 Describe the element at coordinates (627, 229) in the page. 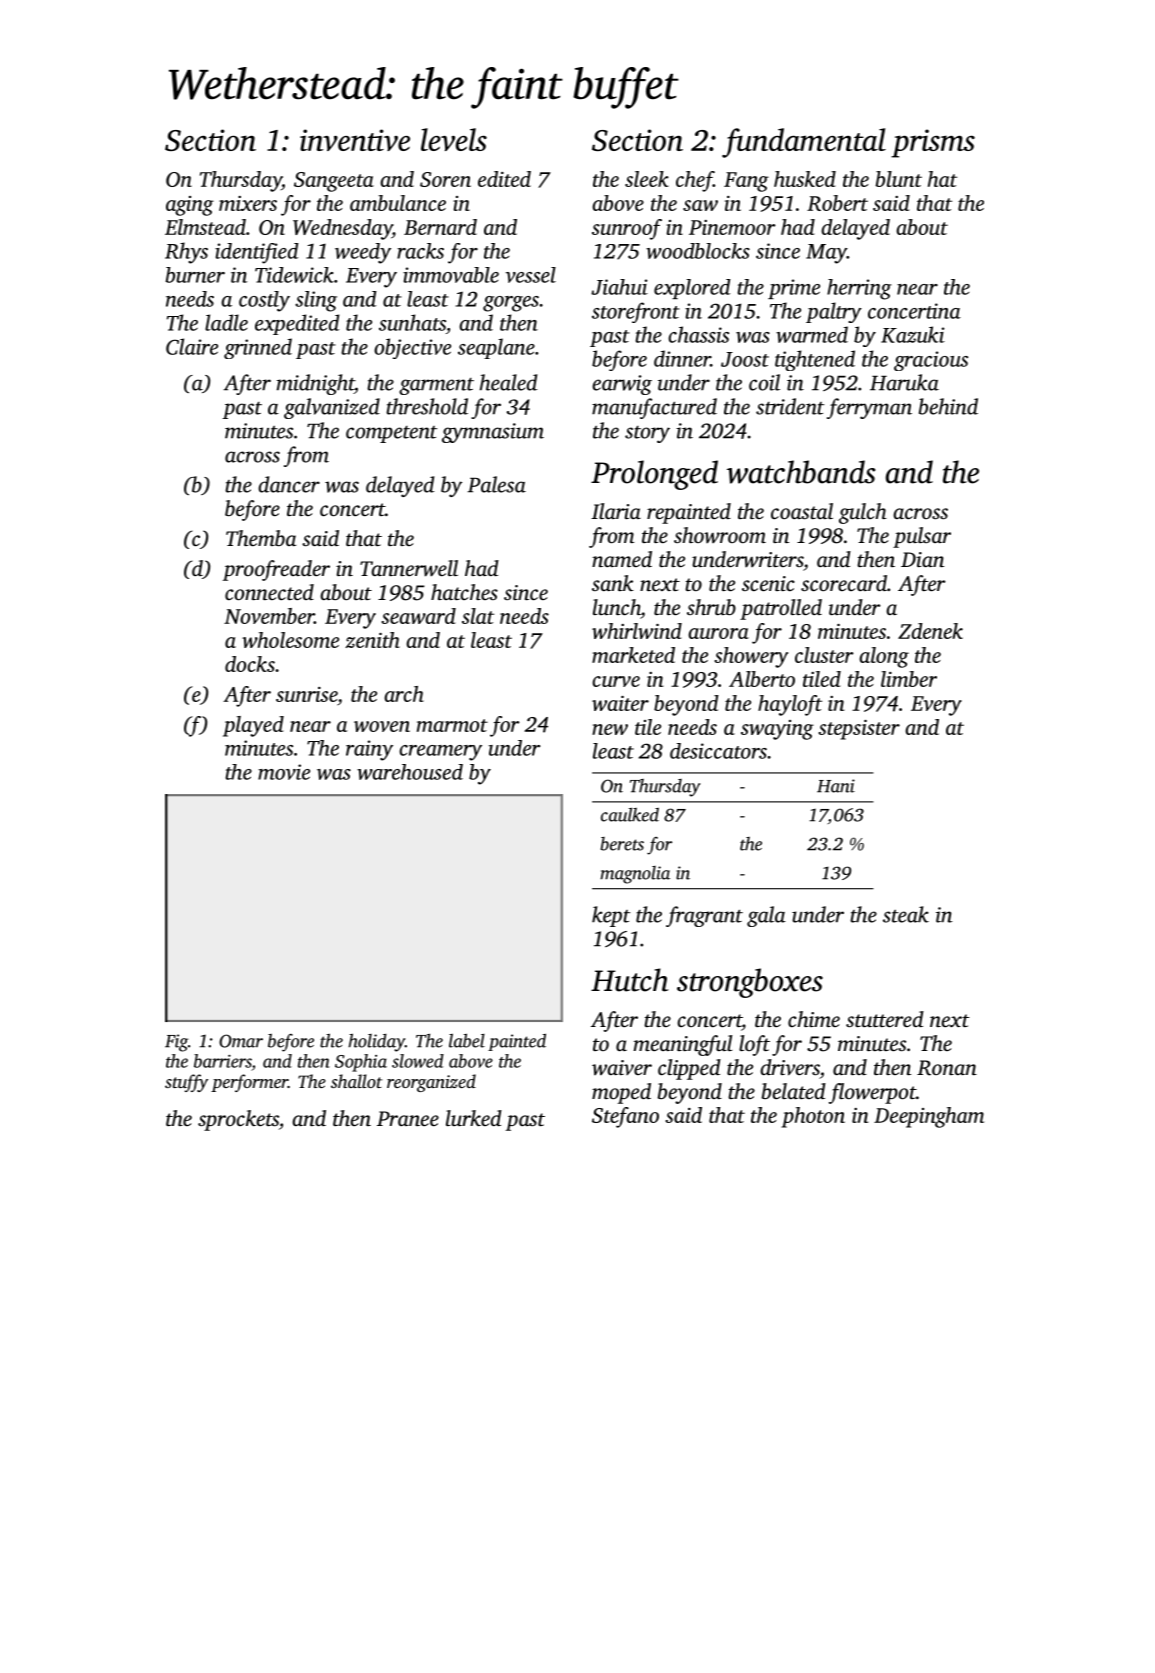

I see `sunroof` at that location.
